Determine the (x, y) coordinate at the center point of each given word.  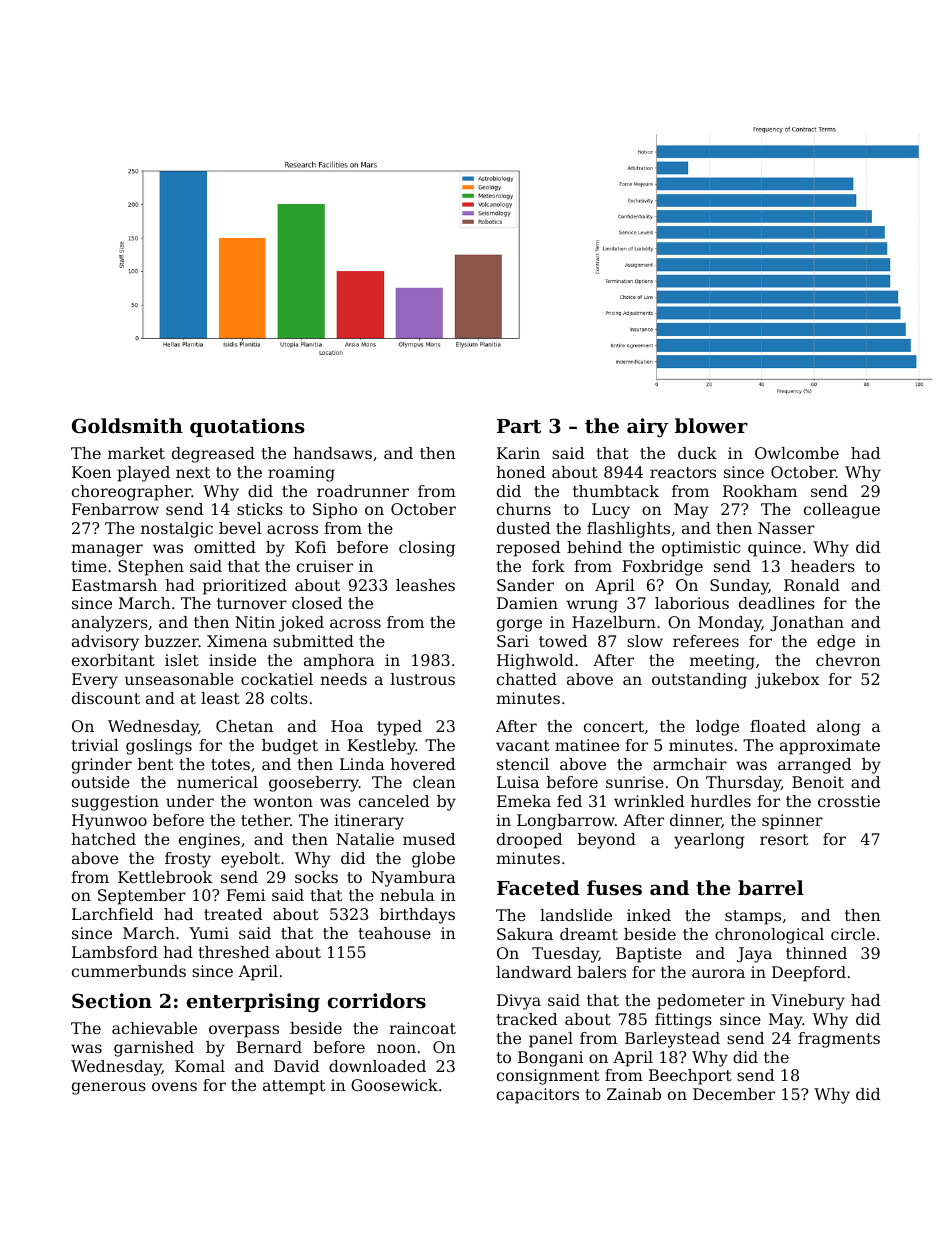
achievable (154, 1028)
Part (519, 426)
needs (343, 679)
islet (182, 660)
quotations (247, 427)
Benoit (818, 782)
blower (711, 425)
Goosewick (394, 1085)
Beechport (690, 1077)
